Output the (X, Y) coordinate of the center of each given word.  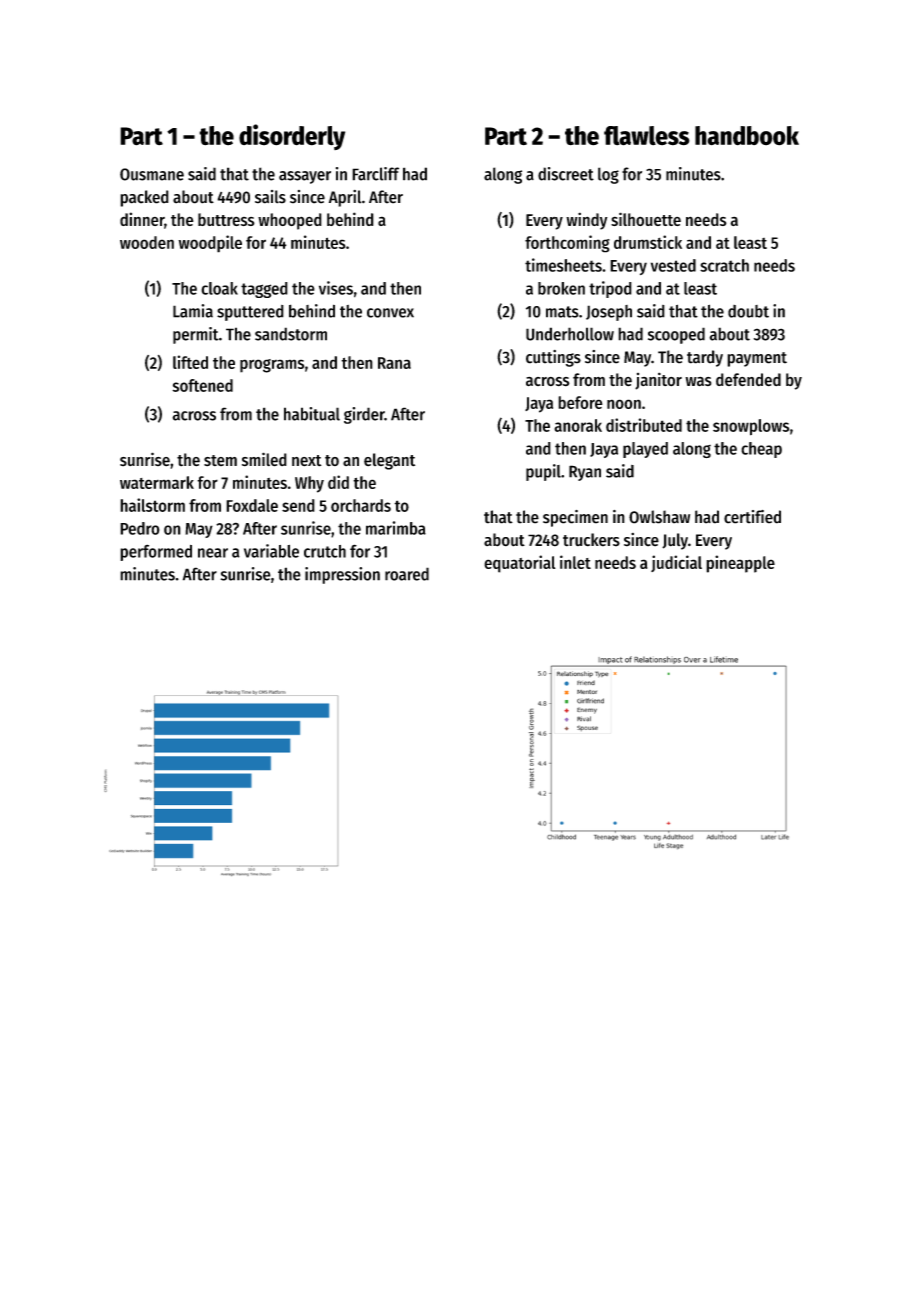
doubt (748, 311)
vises (336, 288)
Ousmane (152, 174)
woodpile (210, 244)
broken (561, 288)
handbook (747, 136)
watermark (157, 482)
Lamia (193, 311)
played (645, 450)
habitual (312, 414)
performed (156, 552)
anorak (578, 425)
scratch (724, 265)
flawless (647, 136)
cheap (761, 450)
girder (364, 415)
